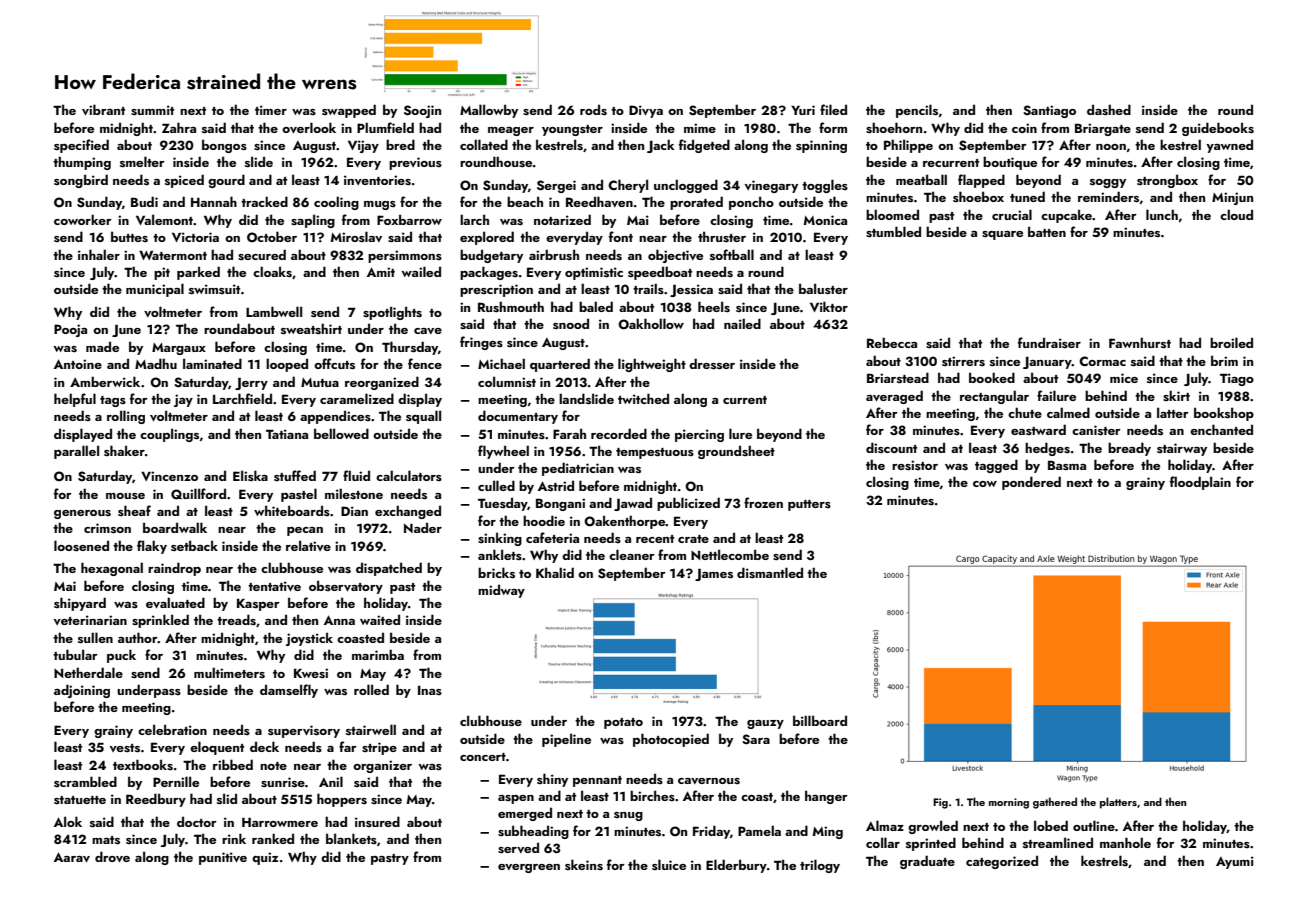  What do you see at coordinates (1231, 342) in the page?
I see `broiled` at bounding box center [1231, 342].
